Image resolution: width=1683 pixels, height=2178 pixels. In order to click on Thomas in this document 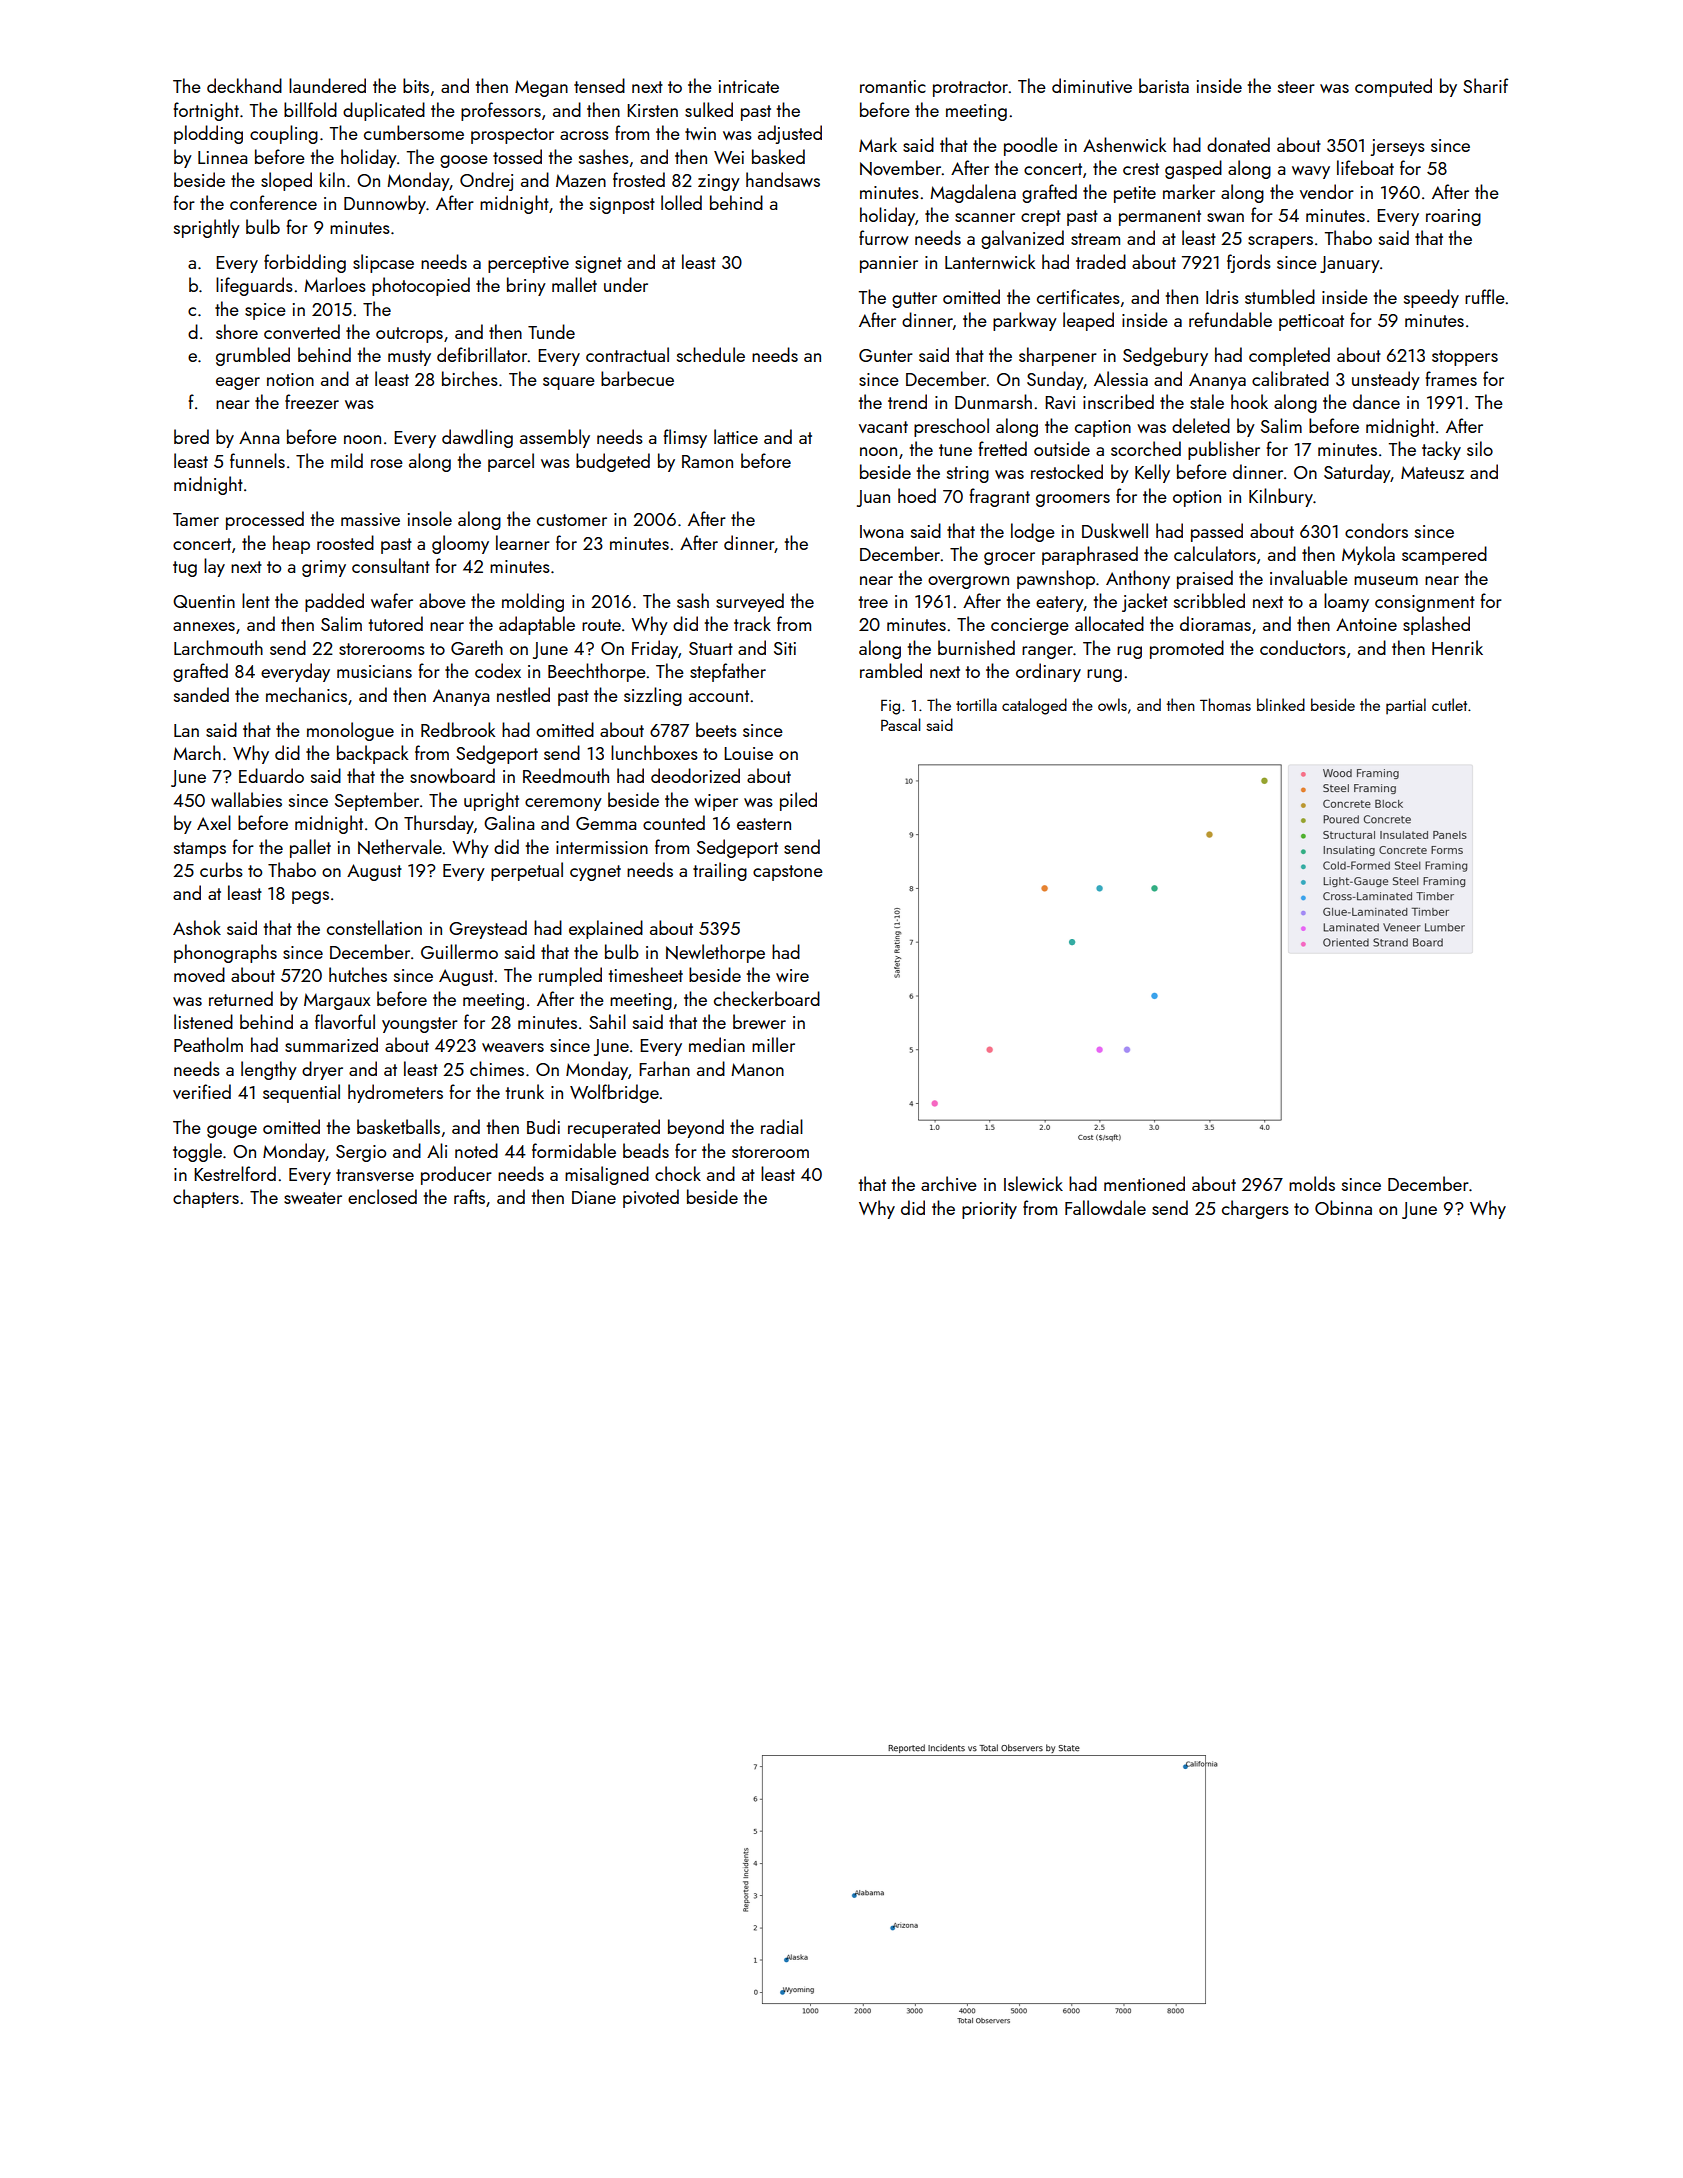, I will do `click(1225, 704)`.
